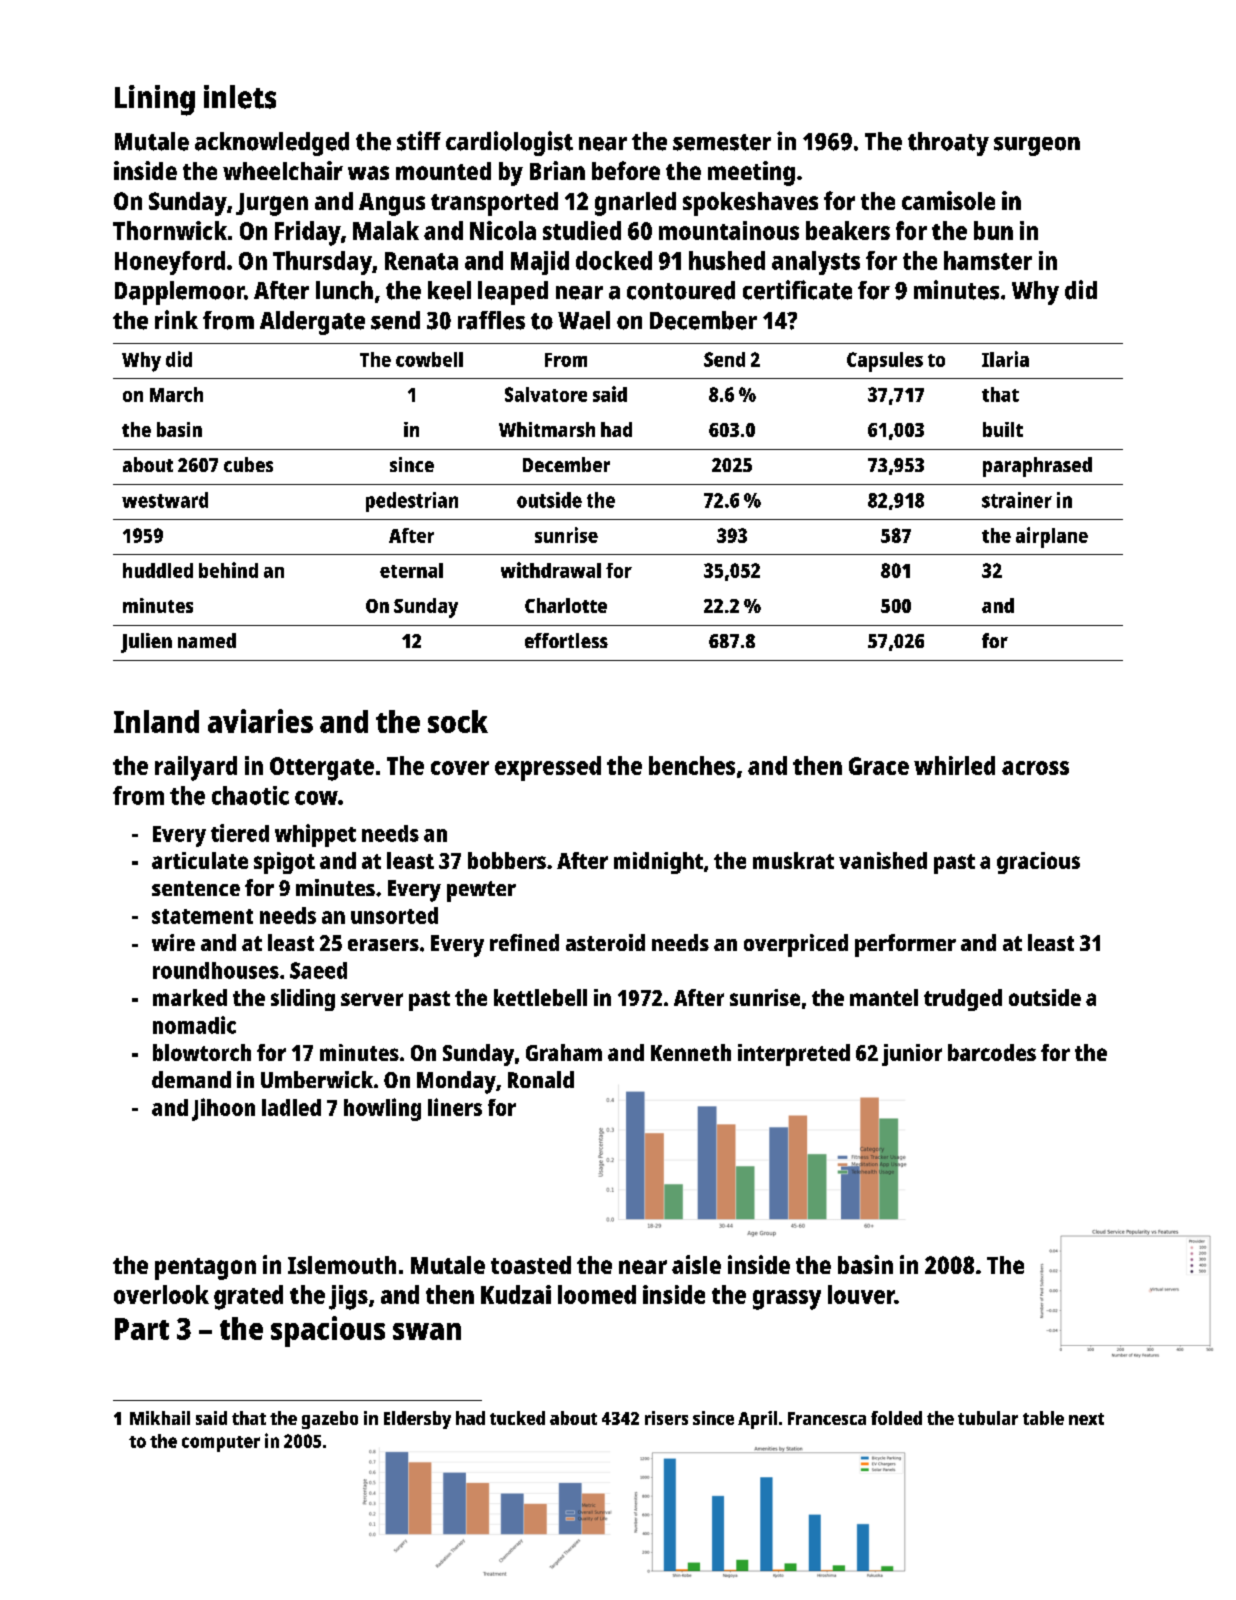  Describe the element at coordinates (541, 1079) in the document. I see `Ronald` at that location.
